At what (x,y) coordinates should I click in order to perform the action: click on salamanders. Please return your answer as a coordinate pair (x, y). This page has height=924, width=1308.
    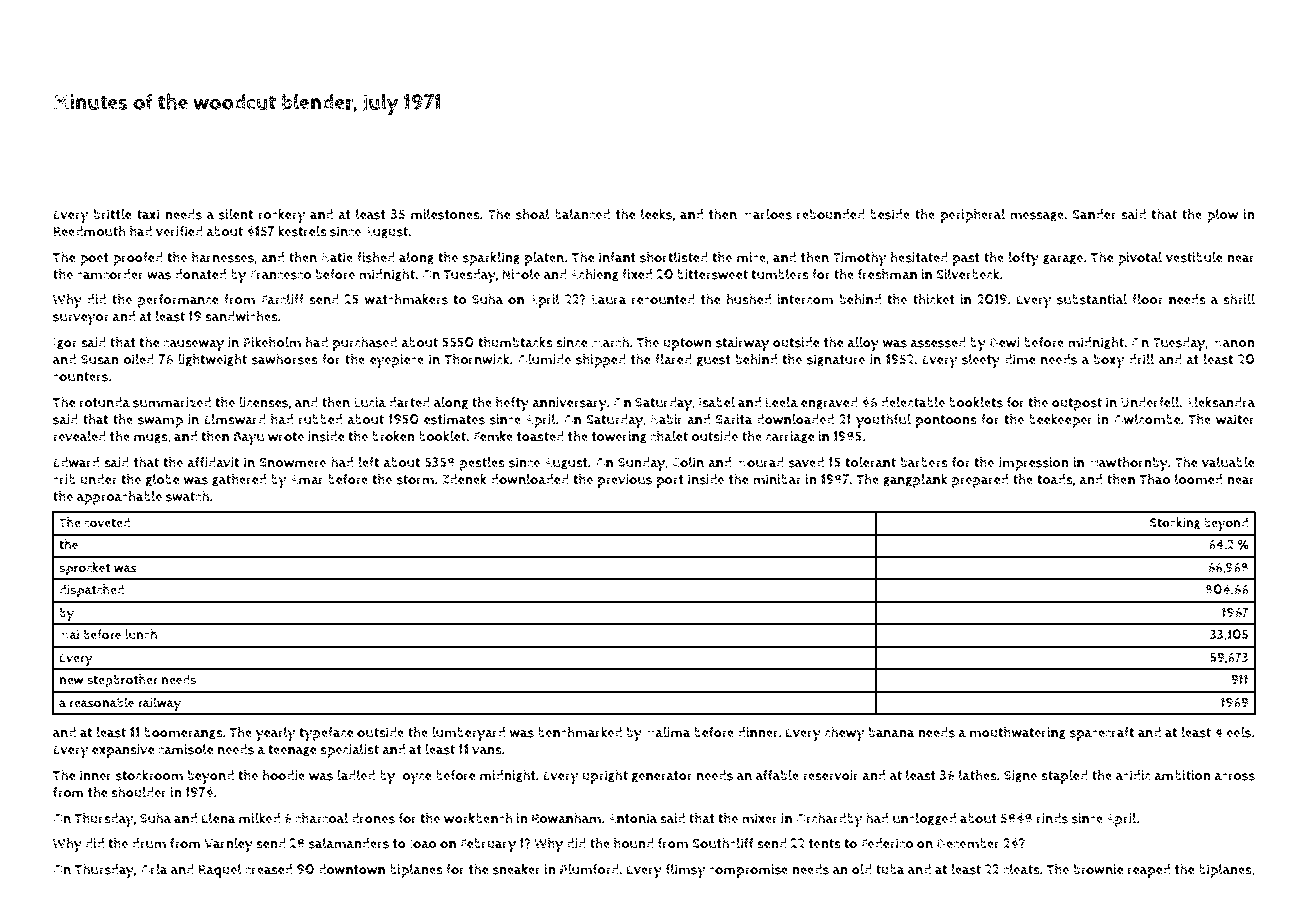
    Looking at the image, I should click on (349, 843).
